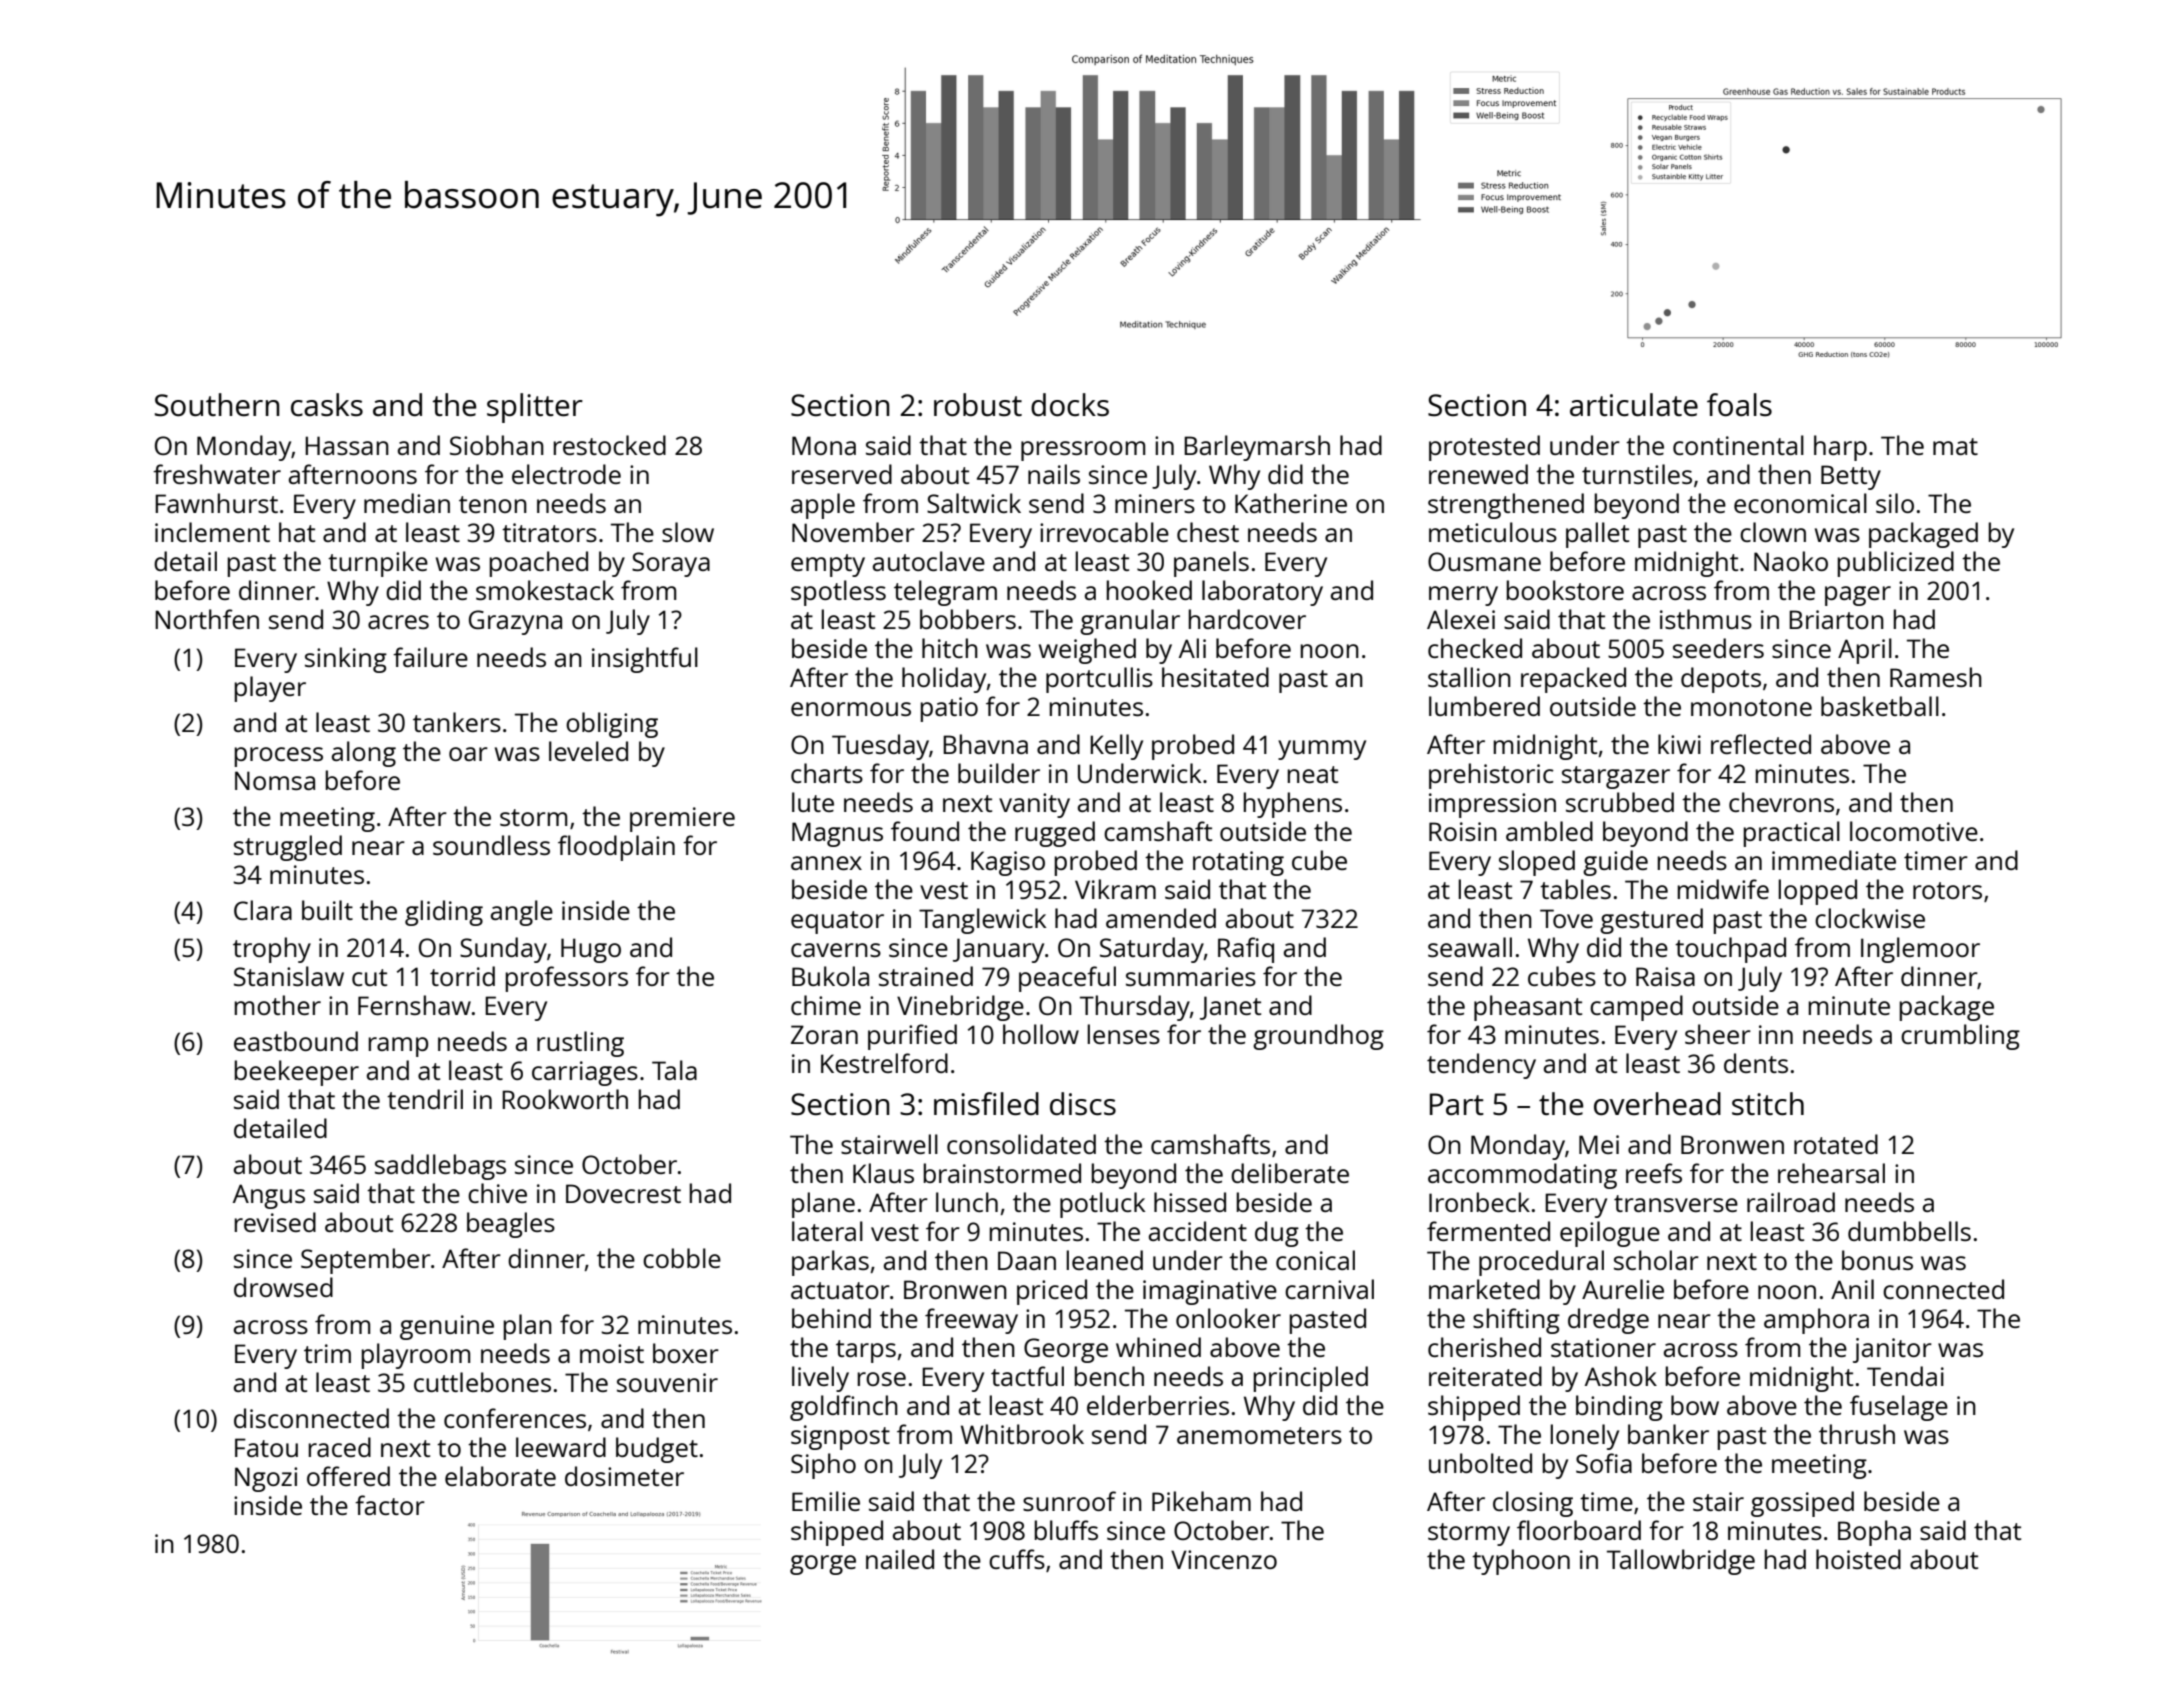  Describe the element at coordinates (1215, 677) in the document. I see `hesitated` at that location.
